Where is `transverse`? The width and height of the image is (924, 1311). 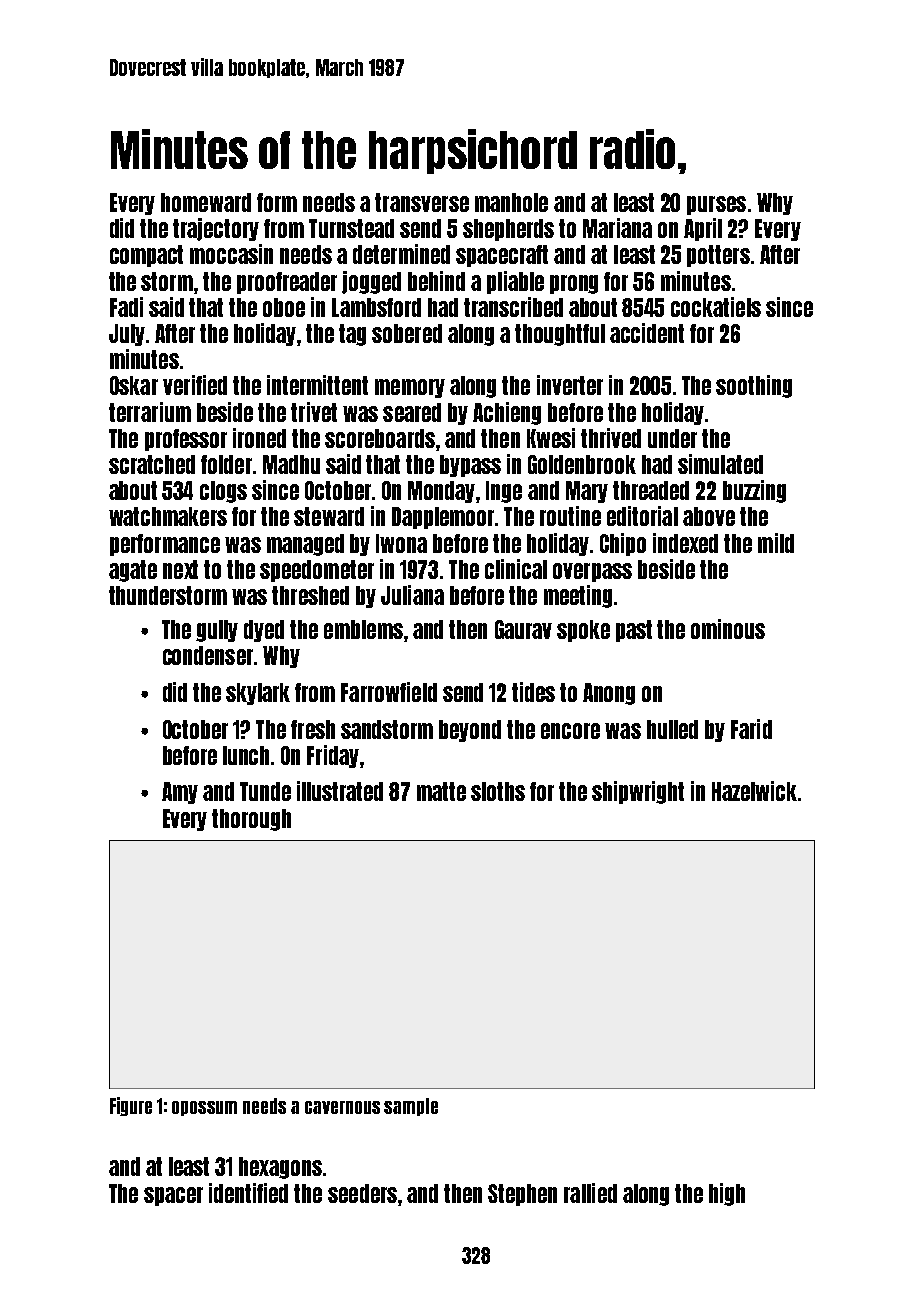
transverse is located at coordinates (422, 202).
